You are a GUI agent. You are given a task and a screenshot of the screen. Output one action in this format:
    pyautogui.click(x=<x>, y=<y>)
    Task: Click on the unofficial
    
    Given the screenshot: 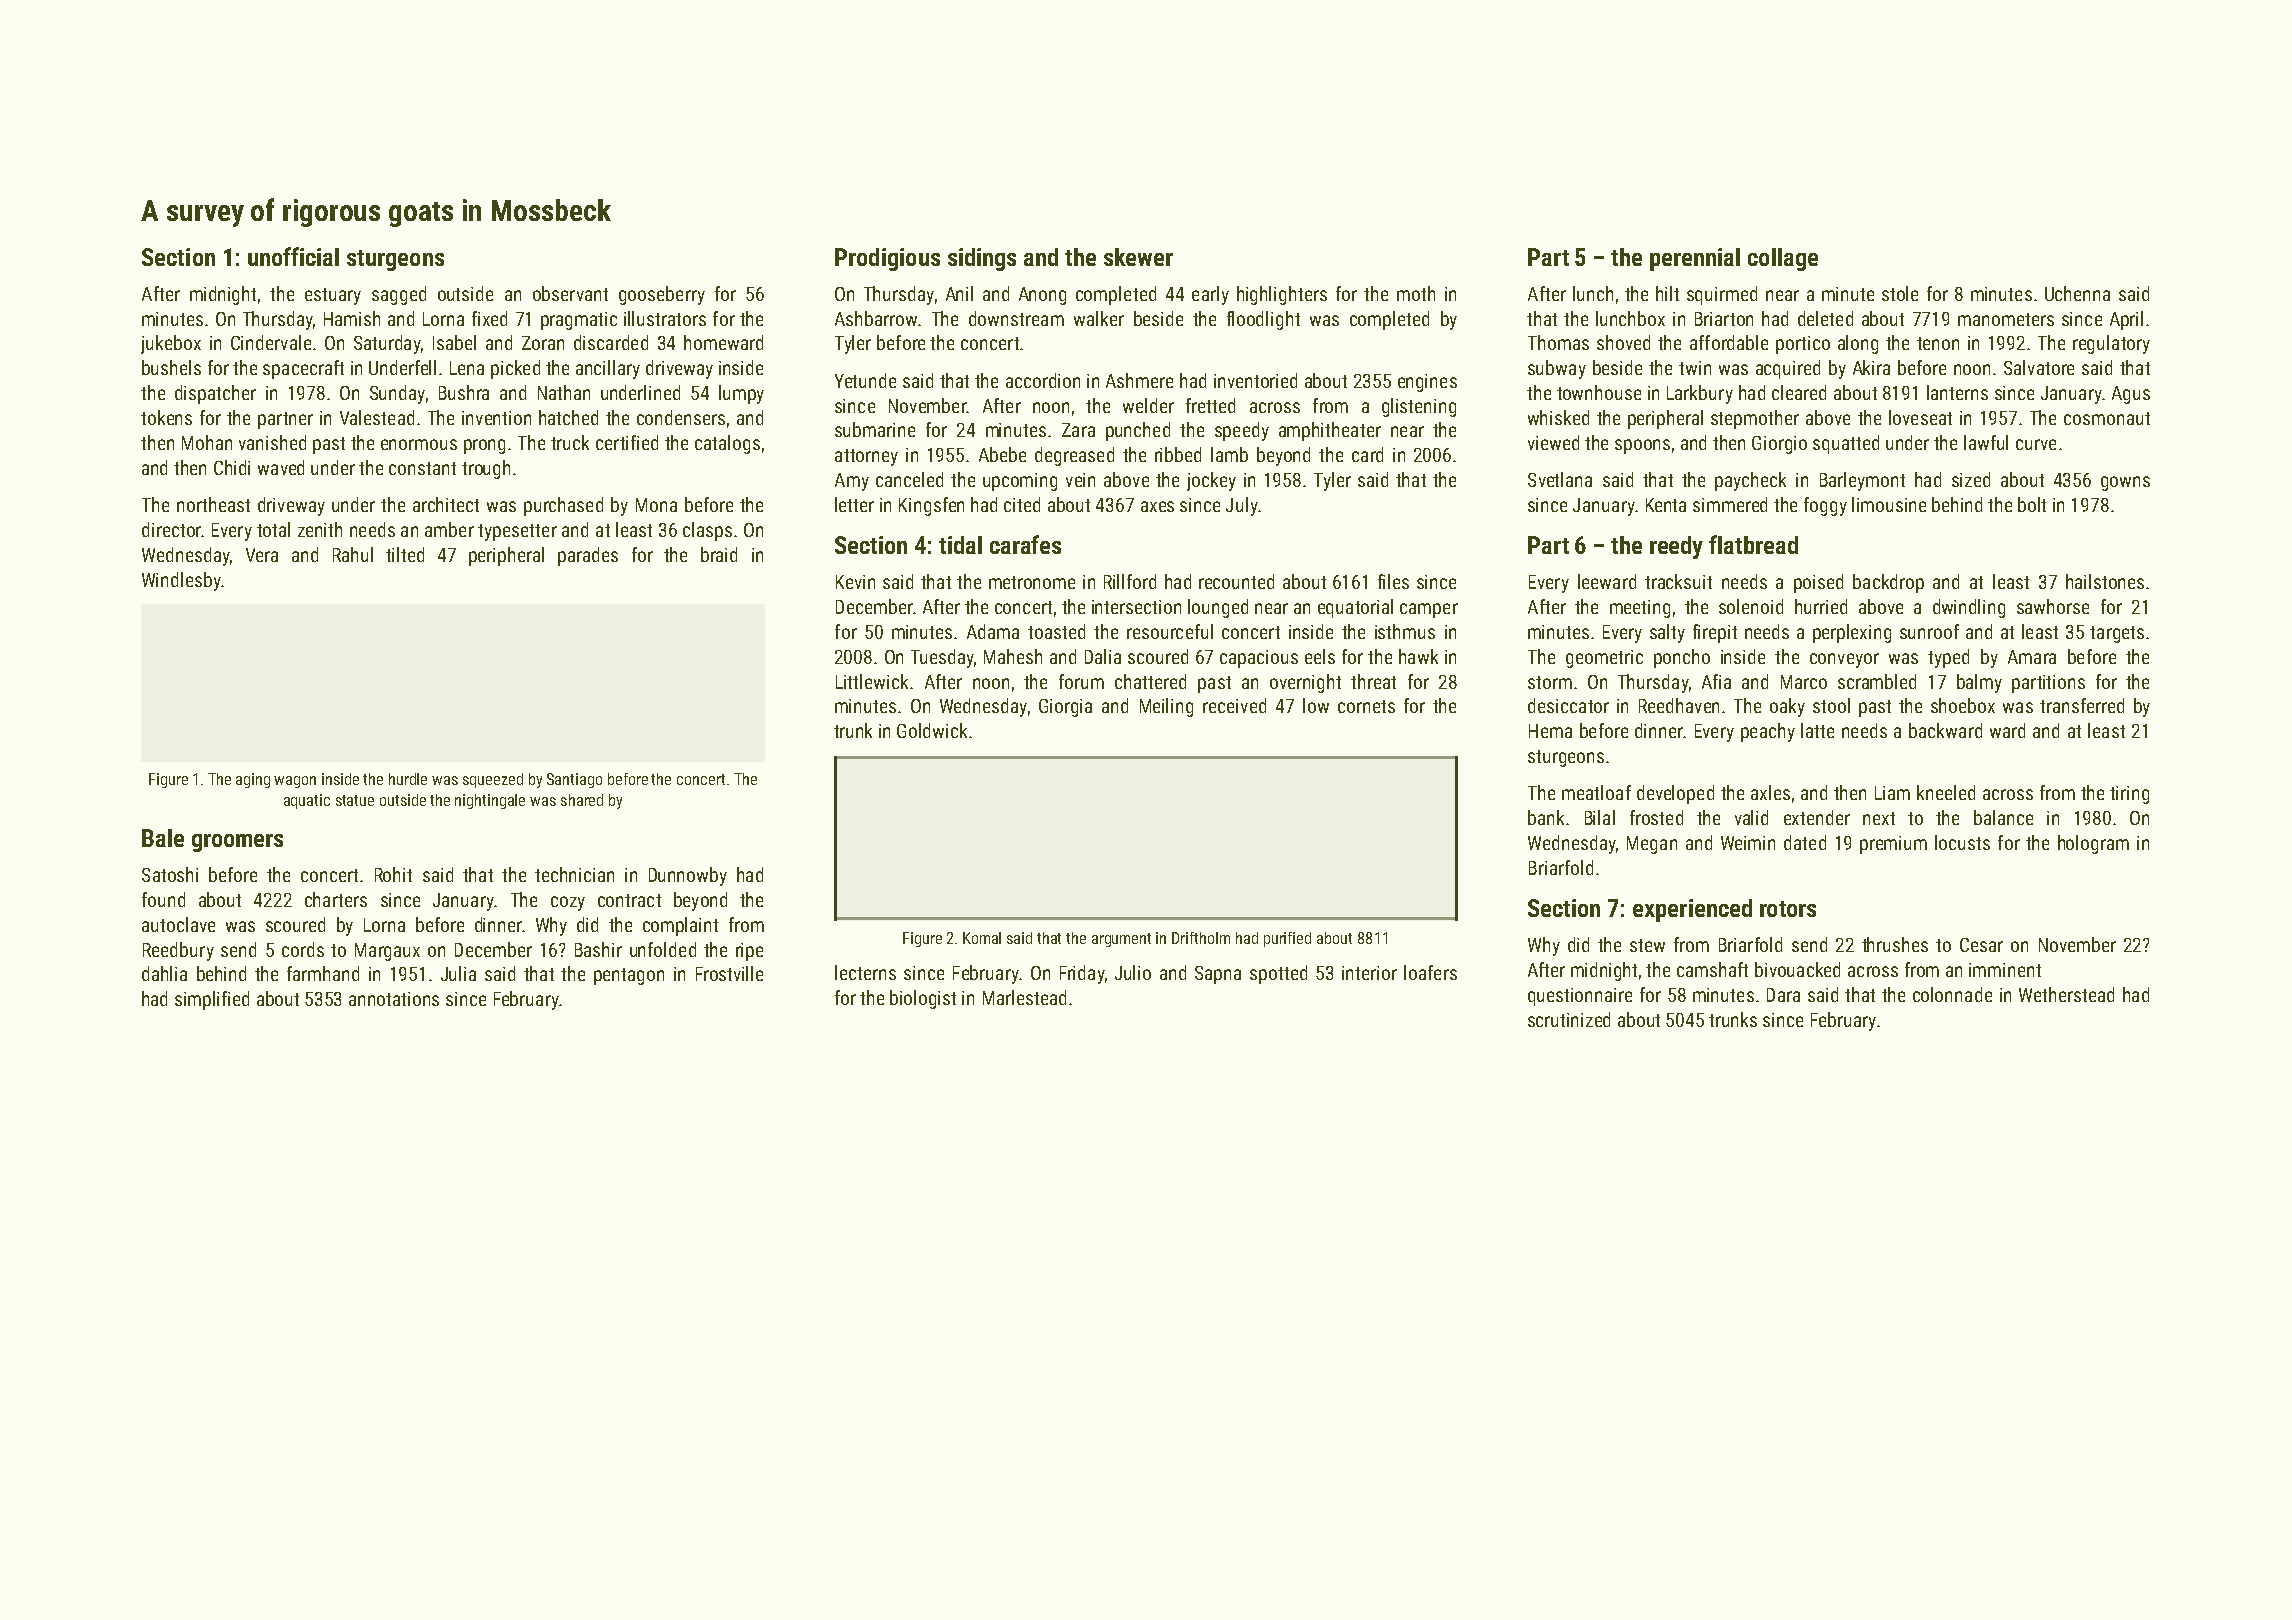 What is the action you would take?
    pyautogui.click(x=293, y=256)
